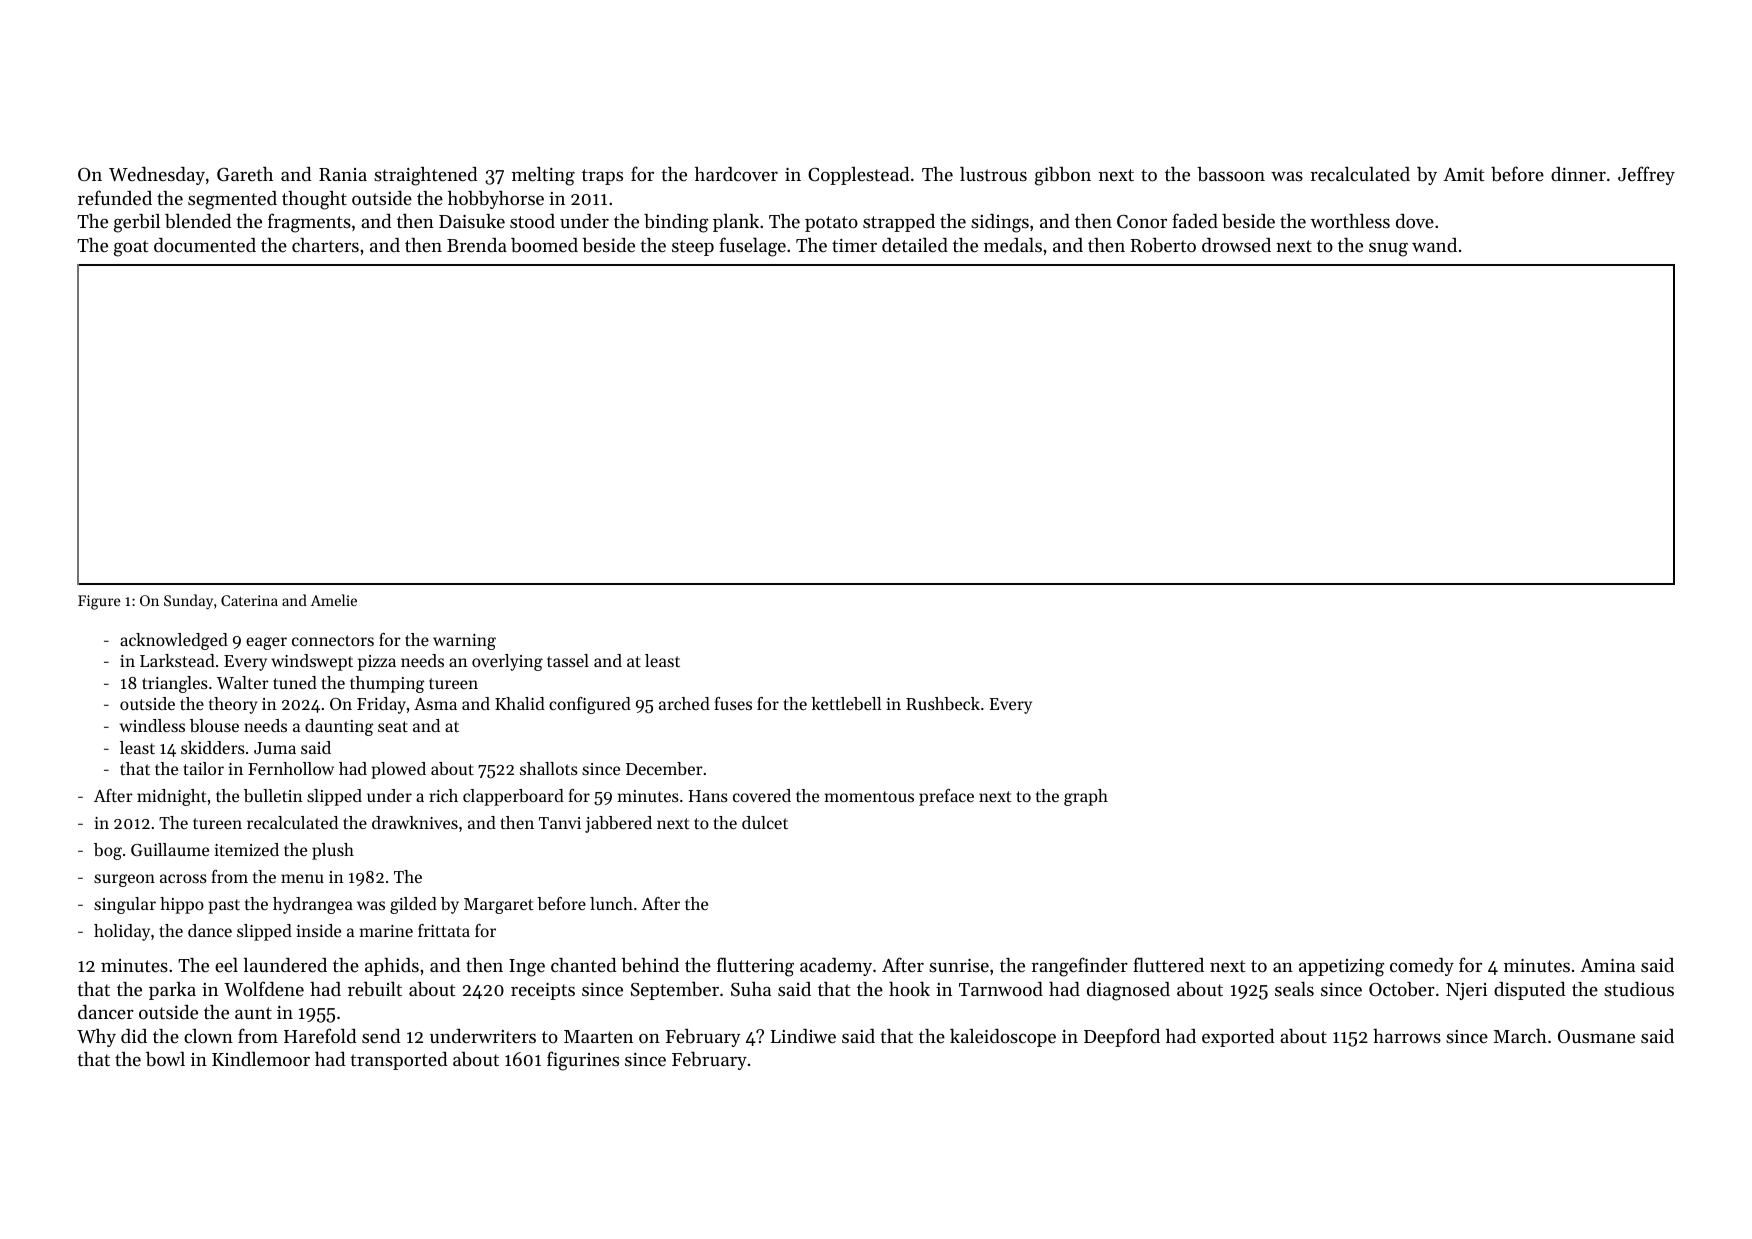 The image size is (1752, 1239). Describe the element at coordinates (1463, 174) in the document. I see `Amit` at that location.
